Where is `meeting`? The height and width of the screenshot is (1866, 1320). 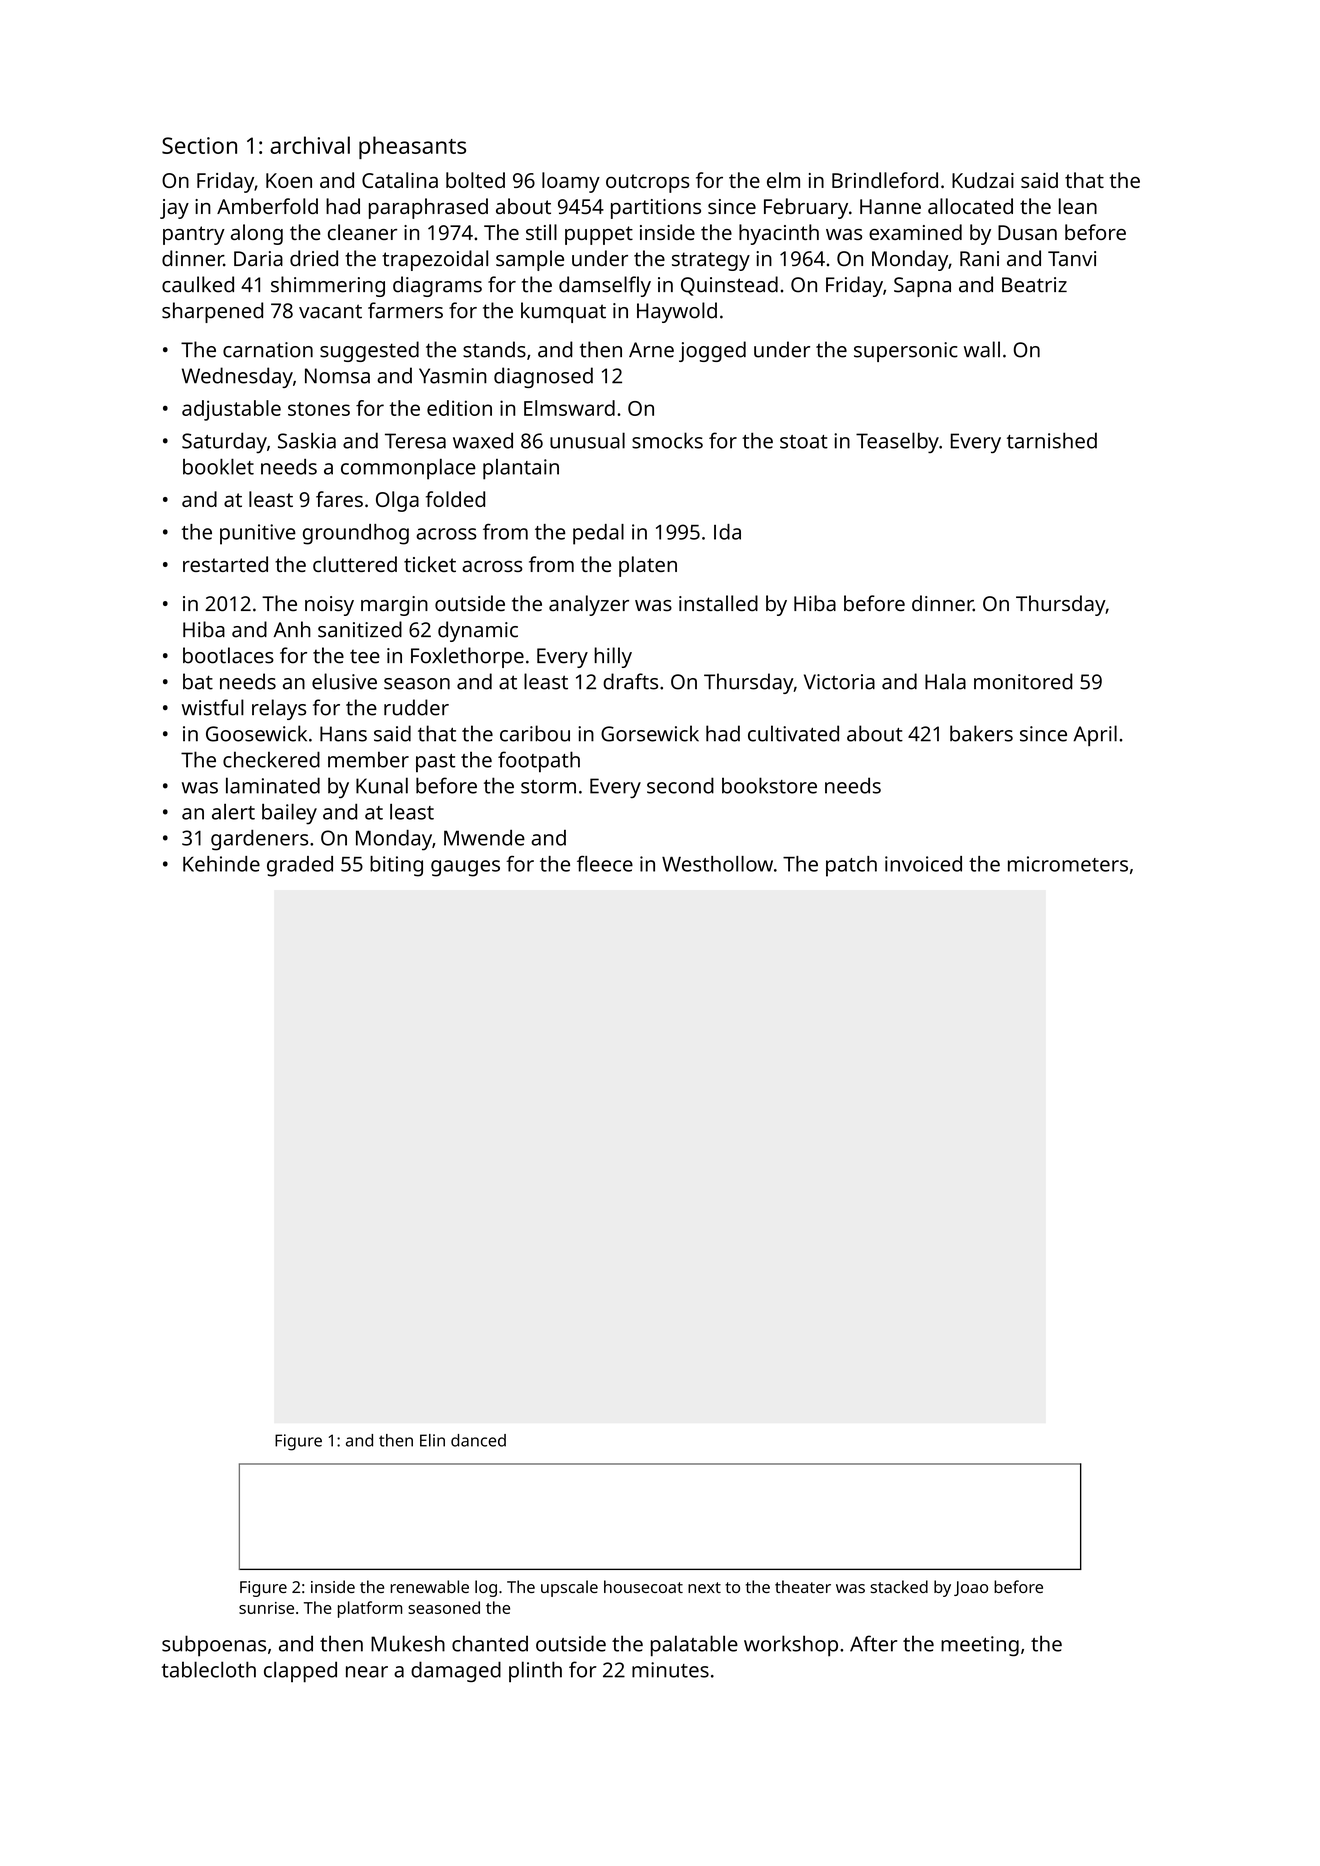 meeting is located at coordinates (980, 1646).
